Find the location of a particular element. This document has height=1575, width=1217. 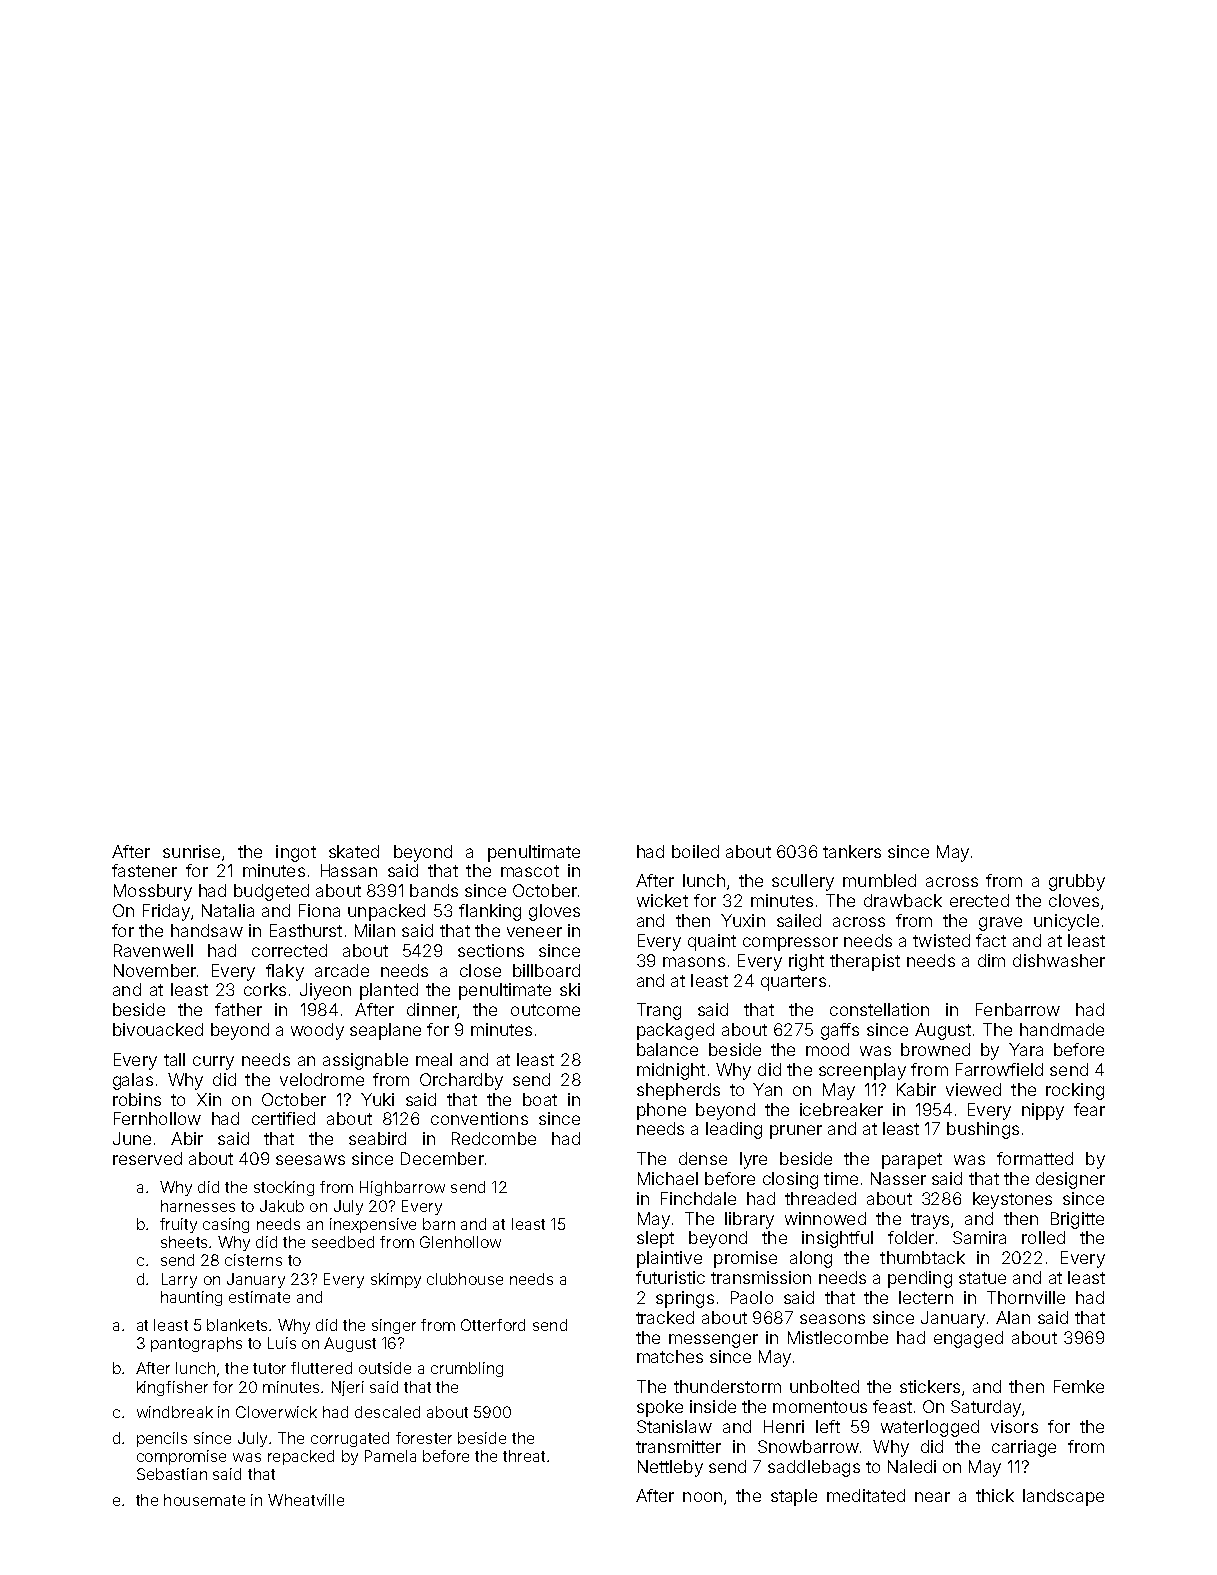

Redcombe is located at coordinates (494, 1138).
